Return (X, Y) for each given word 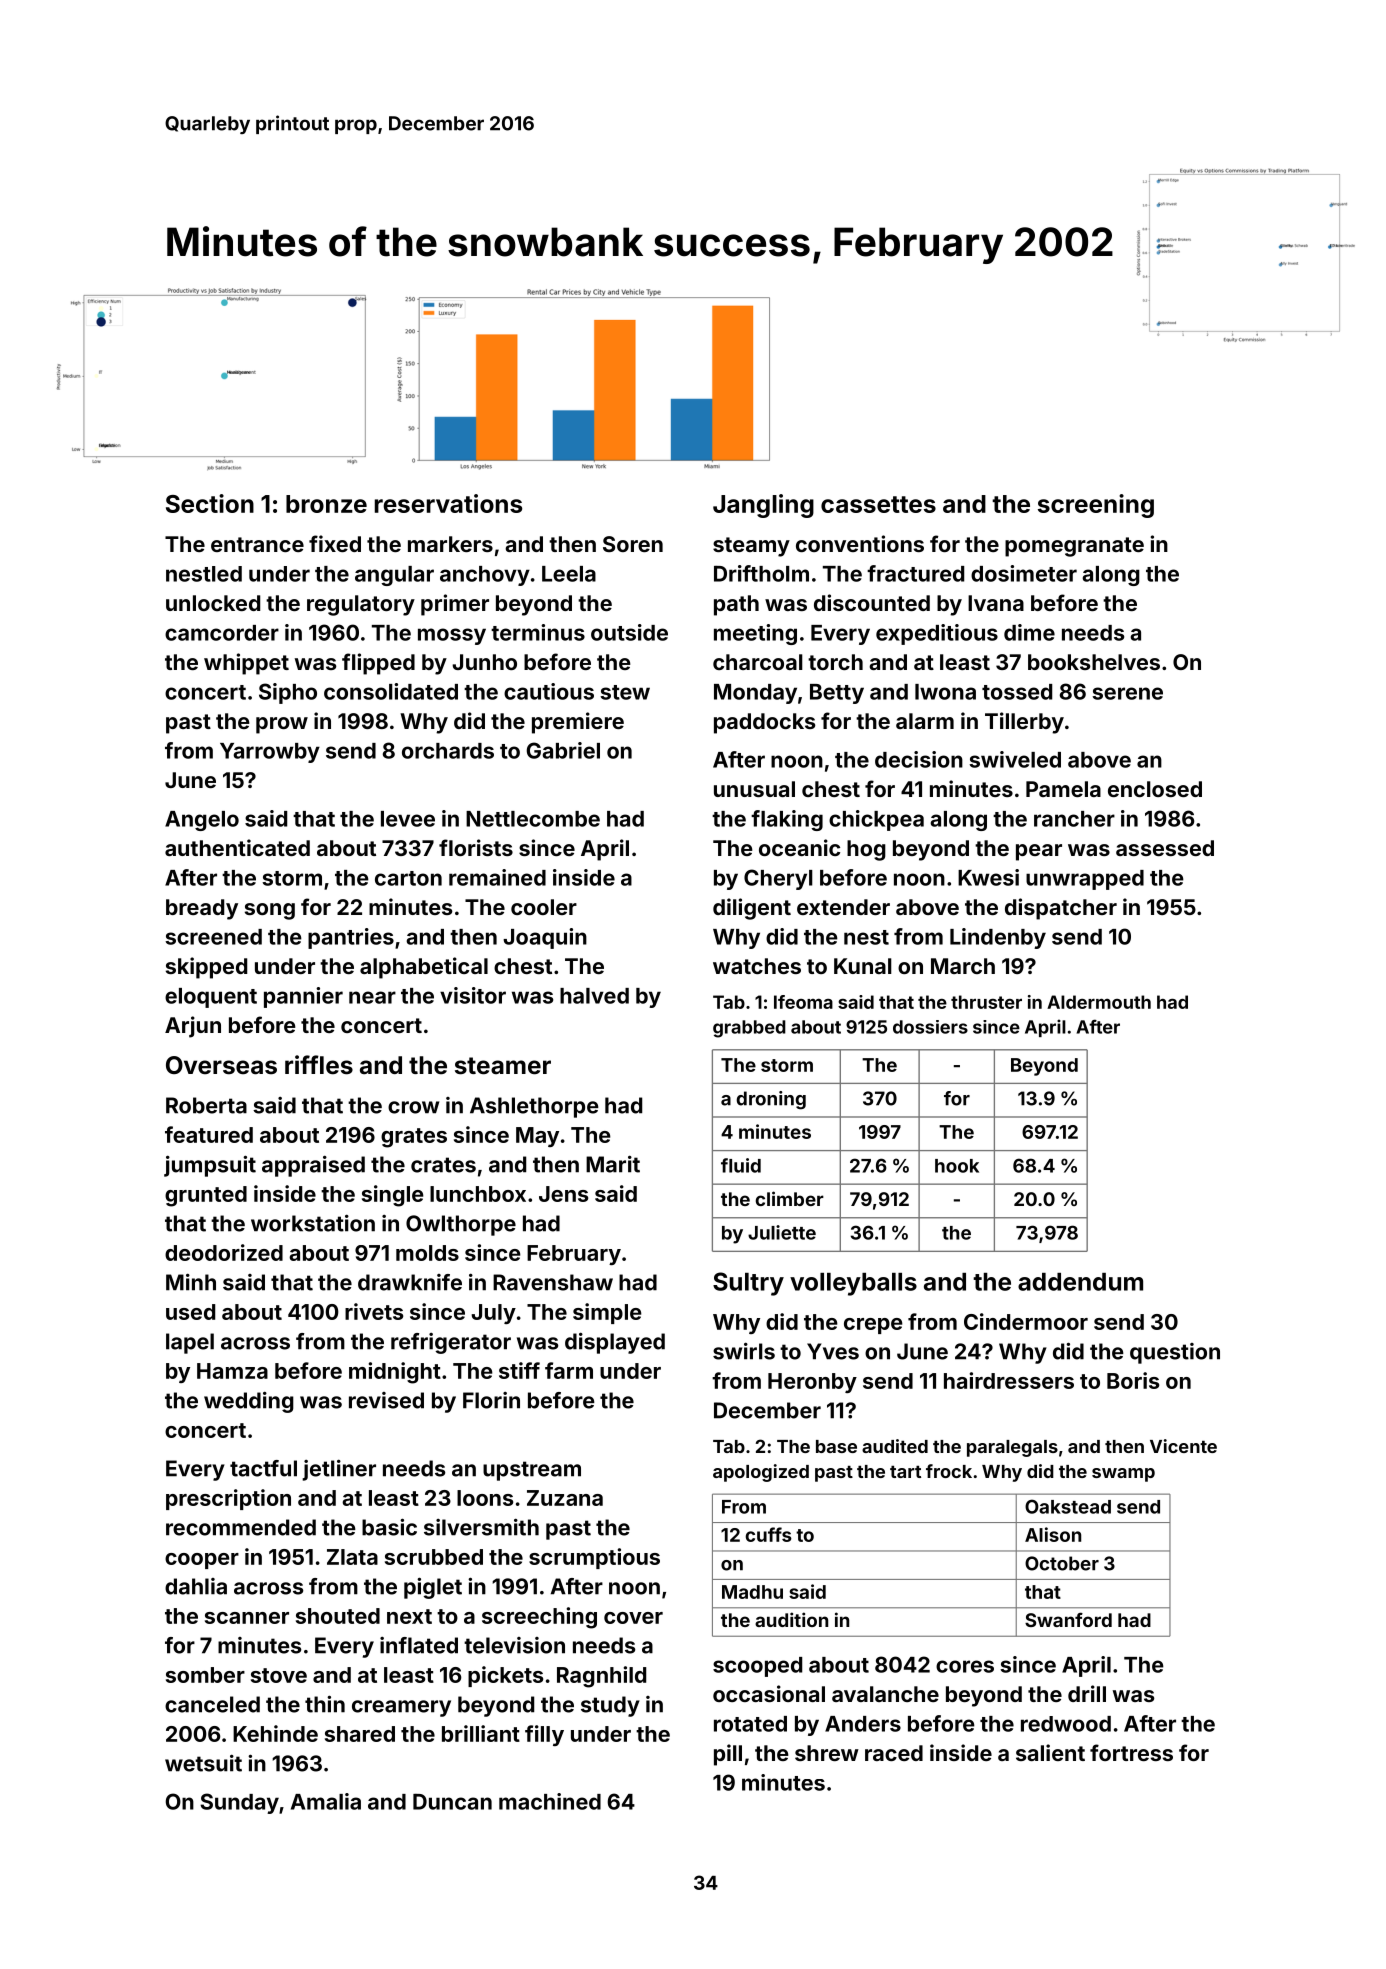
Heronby (812, 1383)
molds (427, 1253)
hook (957, 1166)
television (514, 1645)
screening (1096, 506)
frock (949, 1471)
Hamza (232, 1371)
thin (325, 1704)
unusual (754, 789)
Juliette (782, 1232)
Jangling (763, 506)
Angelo (202, 821)
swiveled (1015, 759)
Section (210, 503)
